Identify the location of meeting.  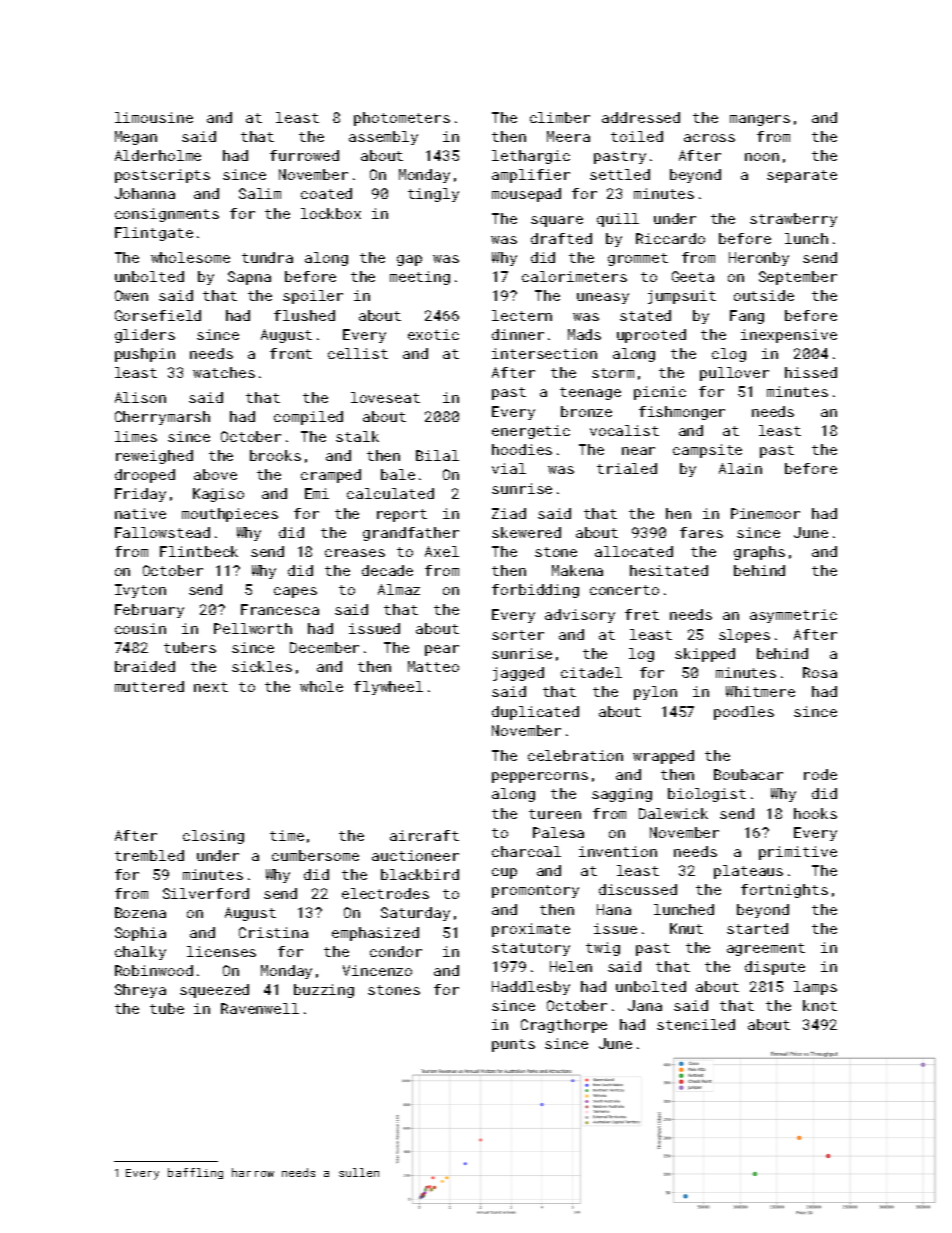
(420, 278).
